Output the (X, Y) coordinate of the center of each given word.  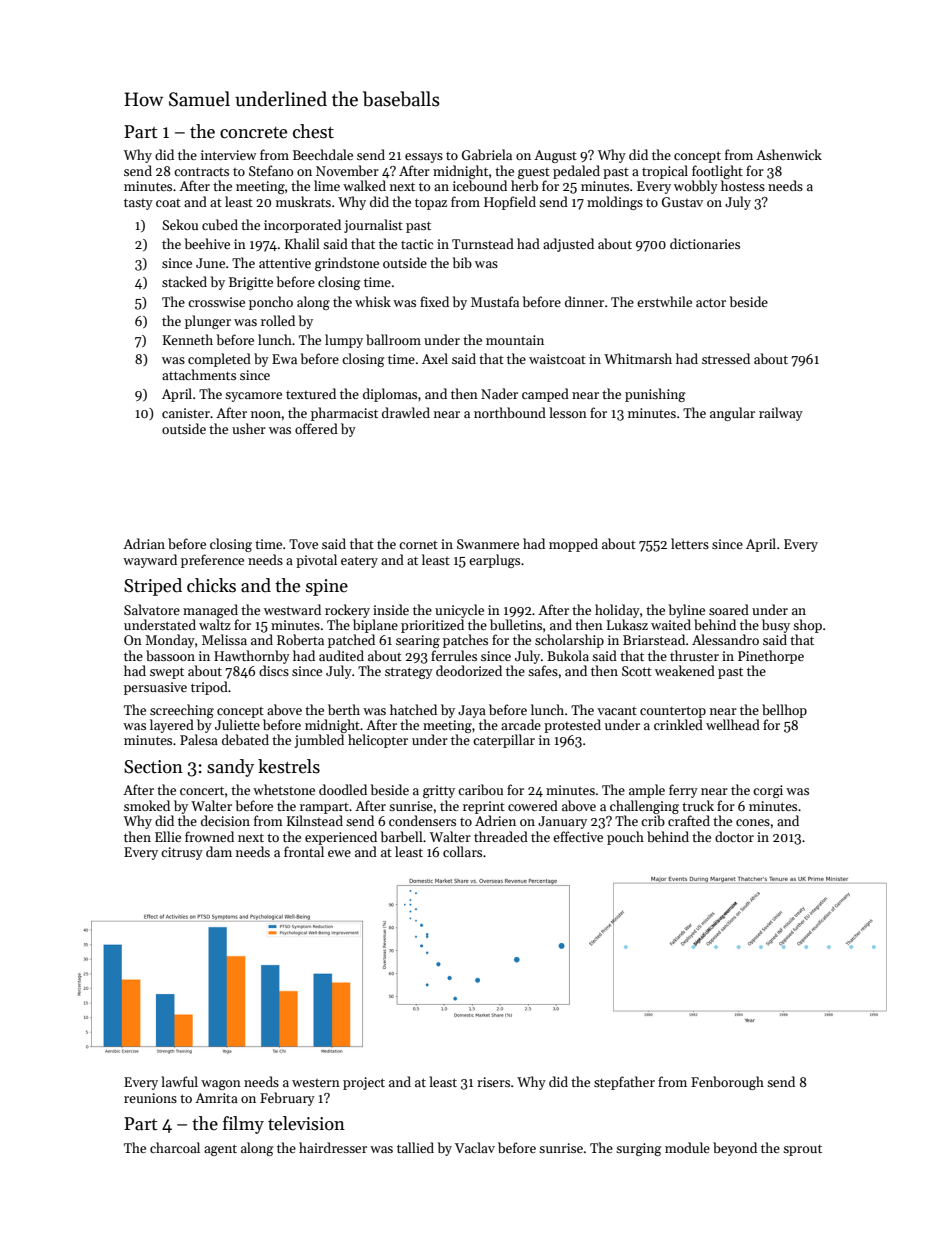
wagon (221, 1085)
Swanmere (488, 544)
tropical (665, 172)
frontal (304, 851)
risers (493, 1082)
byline (687, 611)
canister (186, 413)
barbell (402, 836)
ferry (683, 791)
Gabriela (487, 154)
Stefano (271, 170)
